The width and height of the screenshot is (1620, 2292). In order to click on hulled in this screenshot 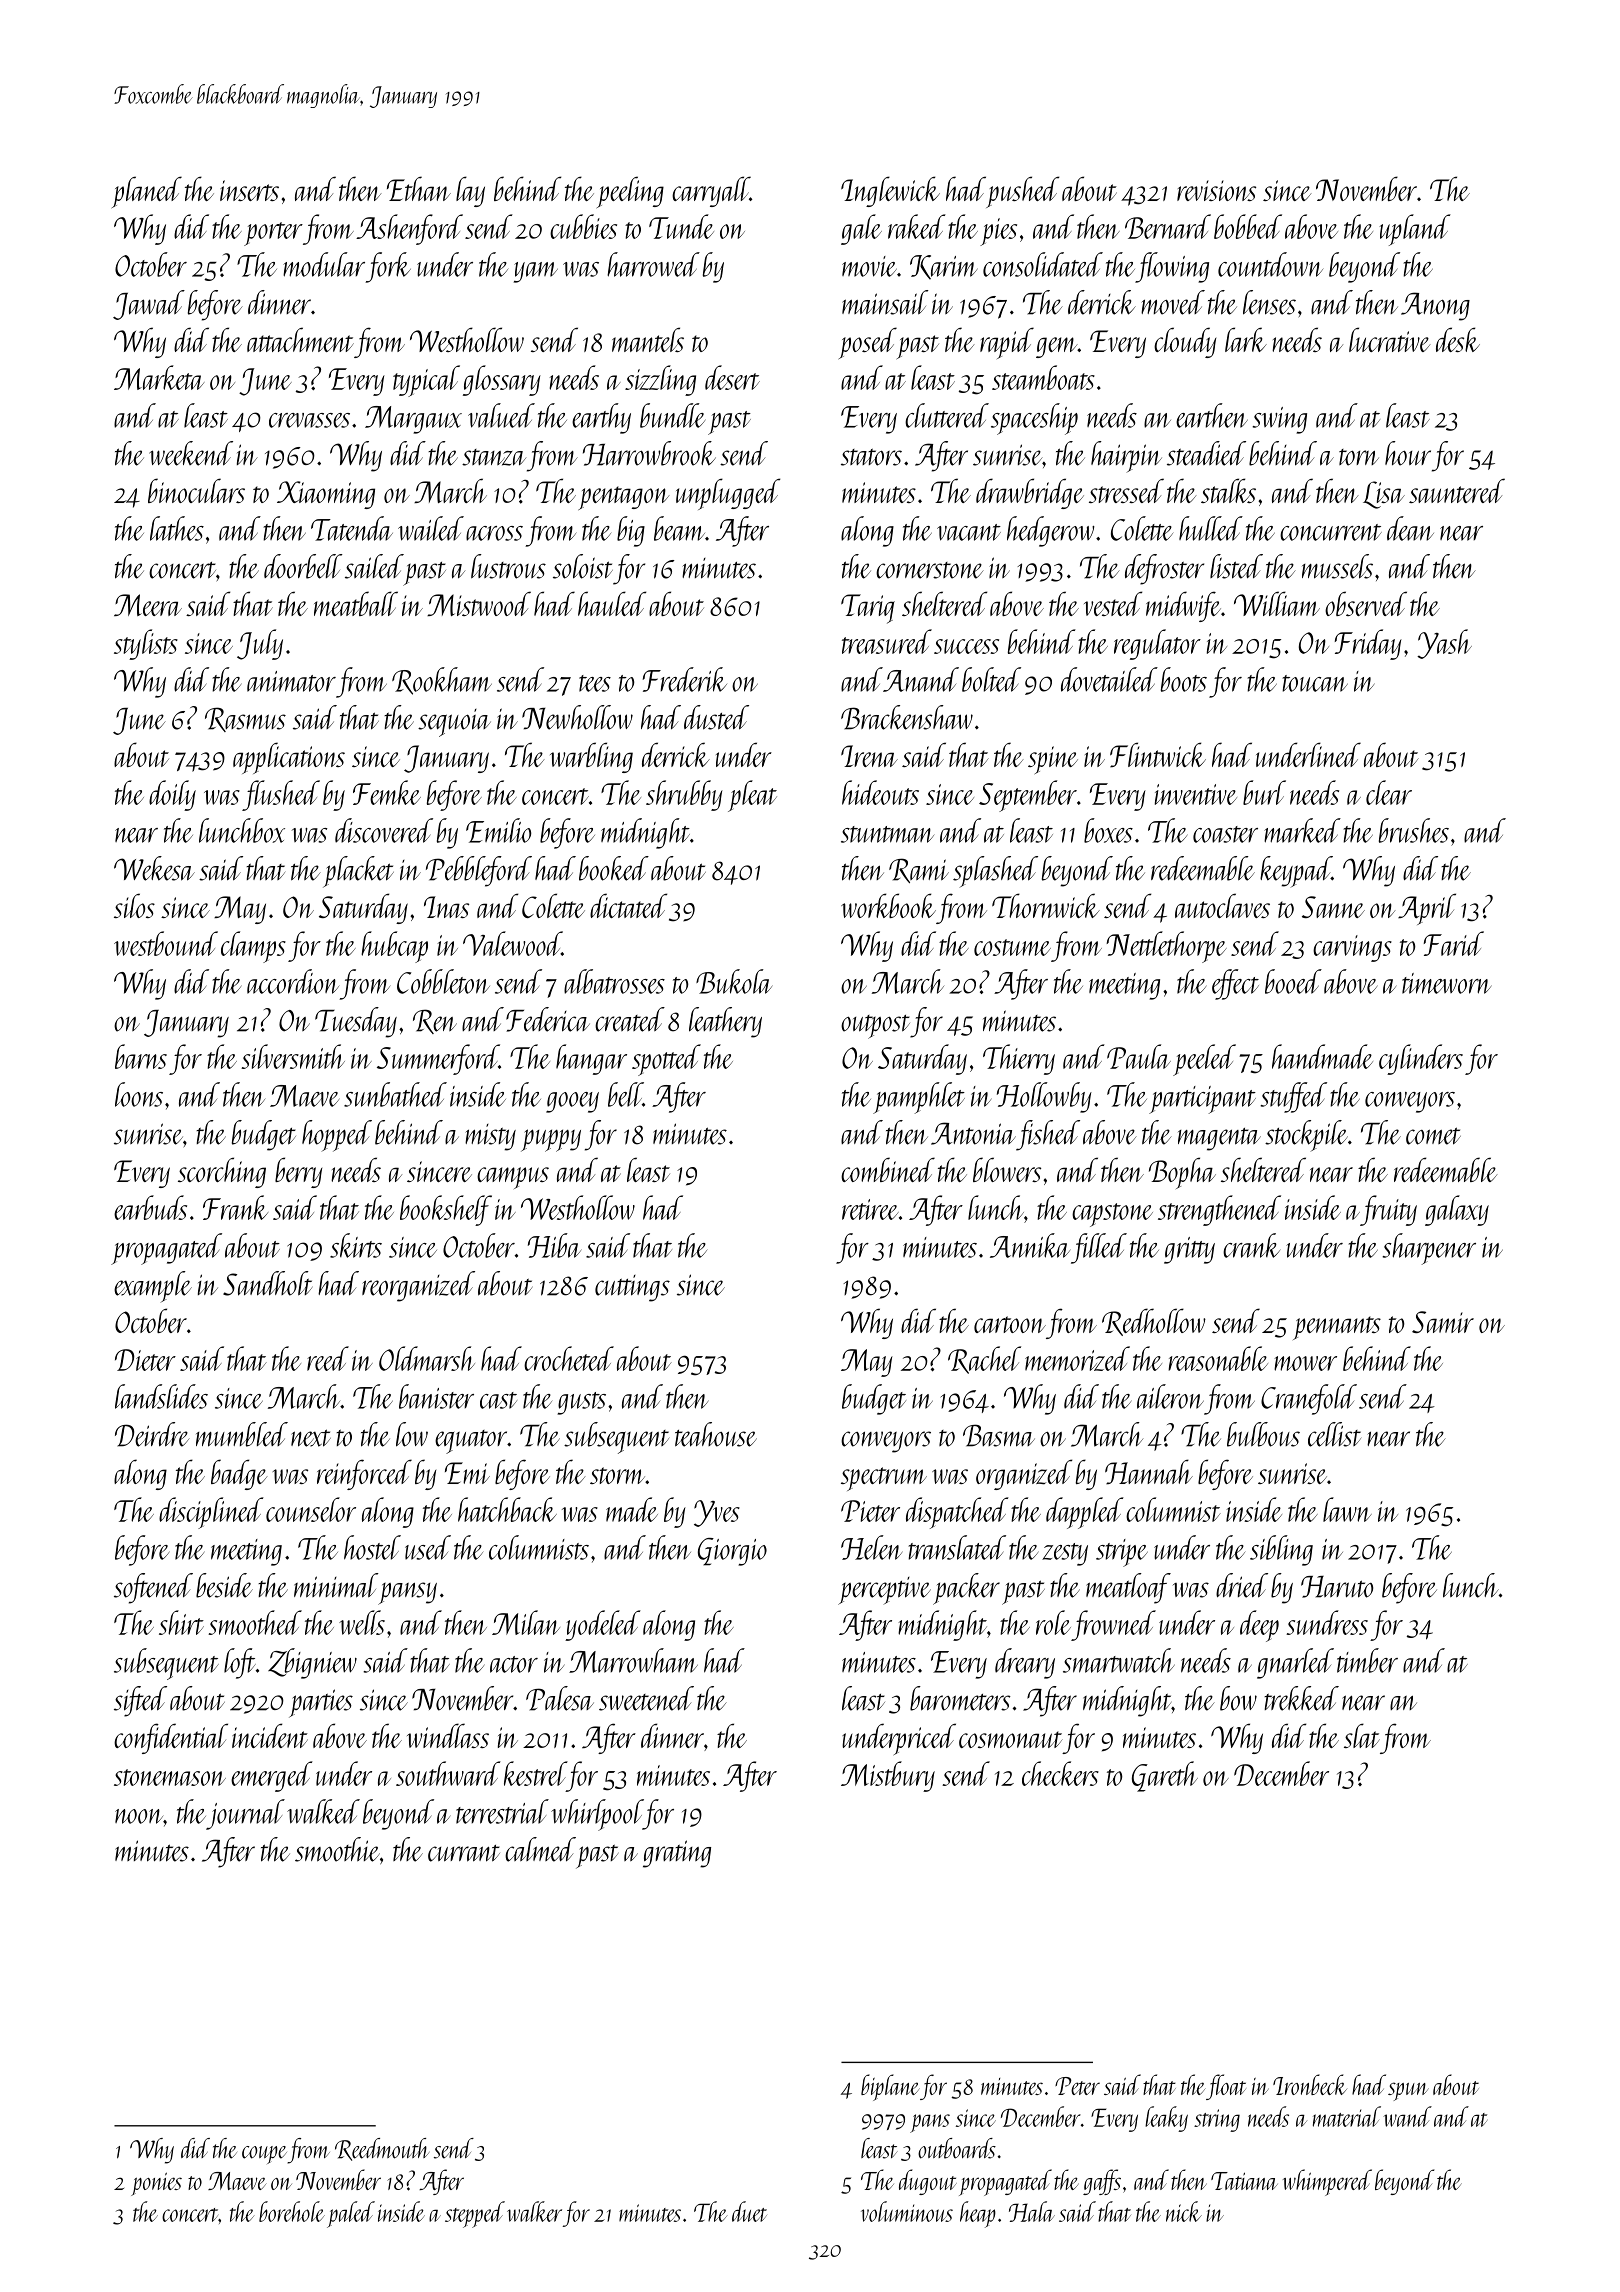, I will do `click(1211, 528)`.
